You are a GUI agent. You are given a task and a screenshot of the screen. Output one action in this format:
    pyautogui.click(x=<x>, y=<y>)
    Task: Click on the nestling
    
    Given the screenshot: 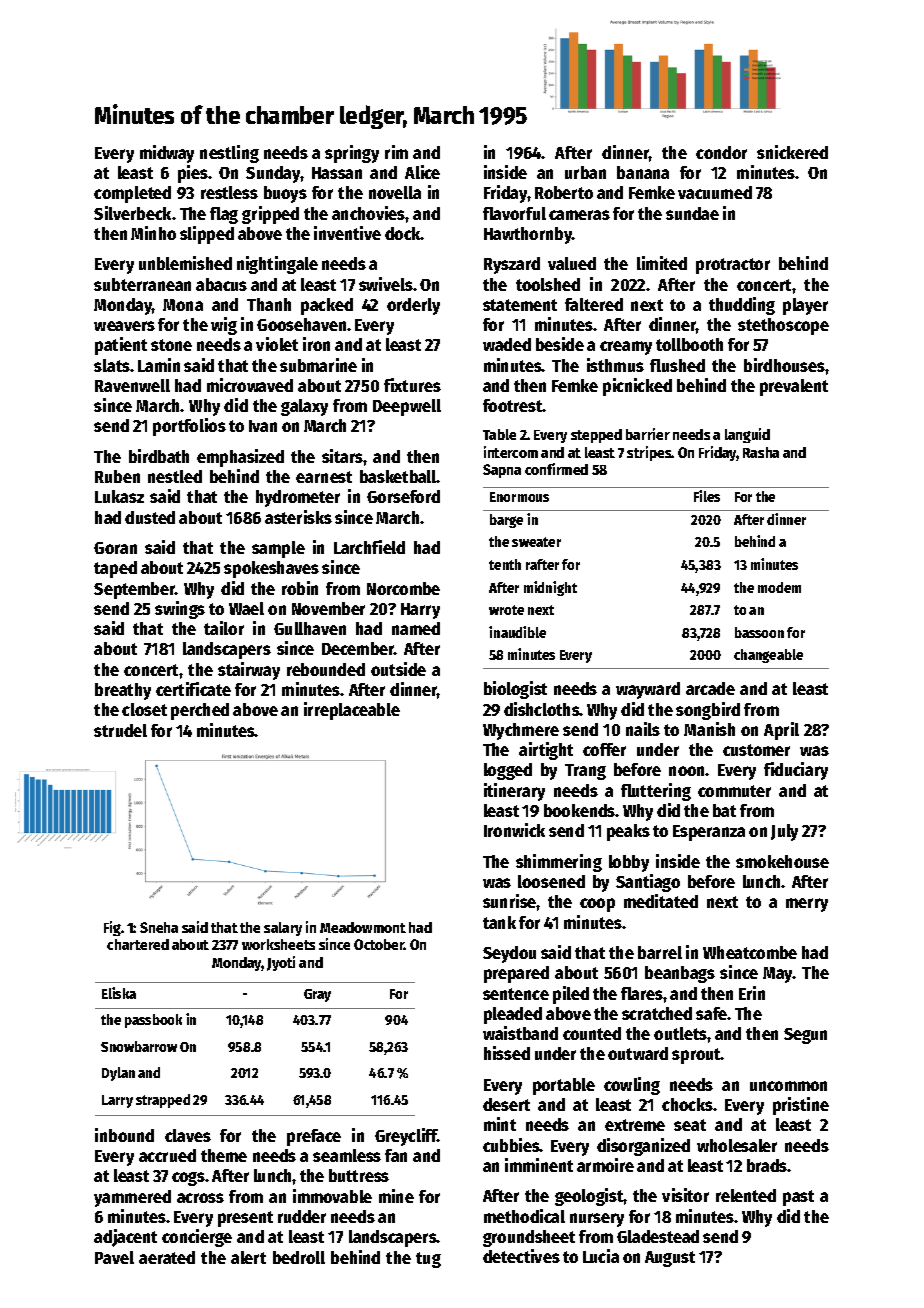 What is the action you would take?
    pyautogui.click(x=229, y=154)
